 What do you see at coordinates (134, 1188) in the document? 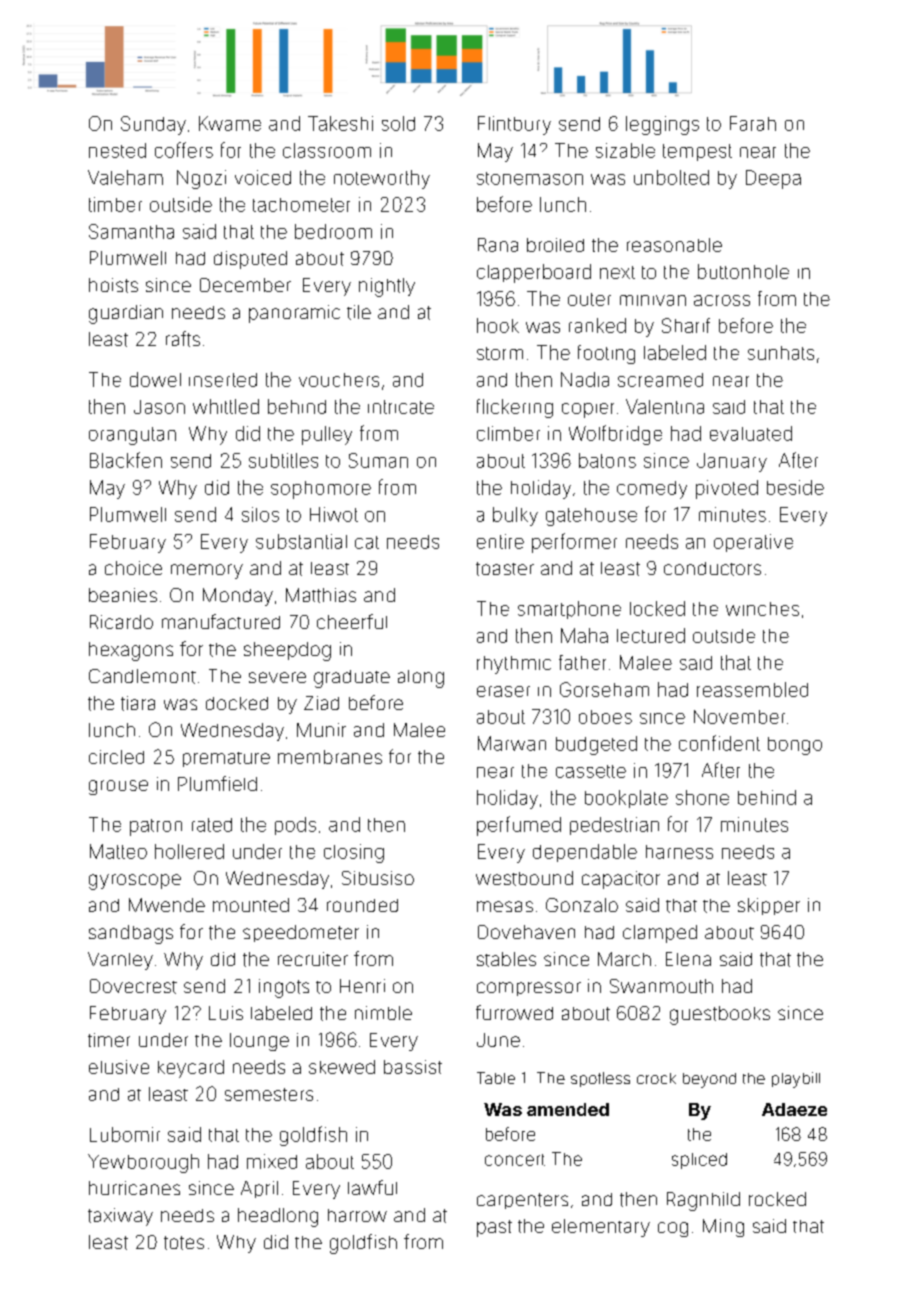
I see `hurricanes` at bounding box center [134, 1188].
